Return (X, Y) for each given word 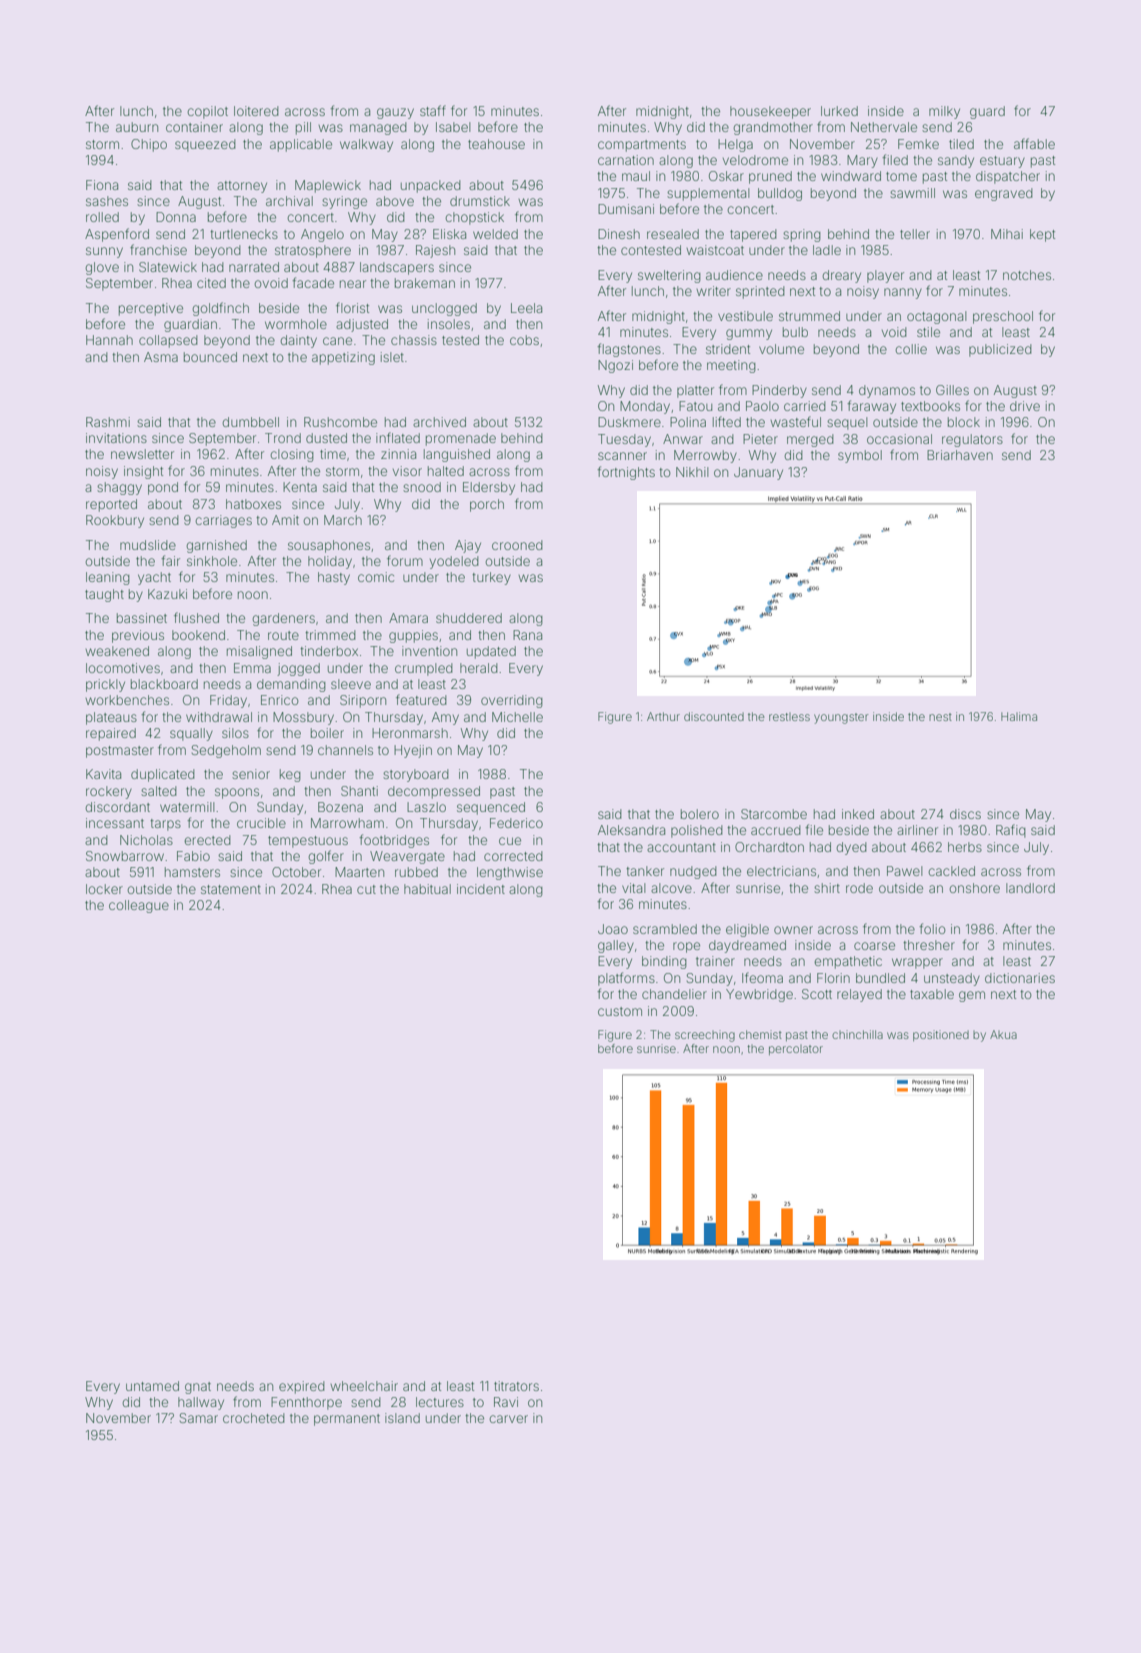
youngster (841, 718)
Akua (1003, 1034)
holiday (330, 562)
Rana (527, 635)
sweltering (669, 276)
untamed (152, 1386)
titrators (516, 1386)
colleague (139, 906)
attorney (242, 187)
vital (634, 888)
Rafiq (1011, 831)
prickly (105, 685)
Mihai (1007, 234)
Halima (1019, 716)
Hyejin (413, 751)
